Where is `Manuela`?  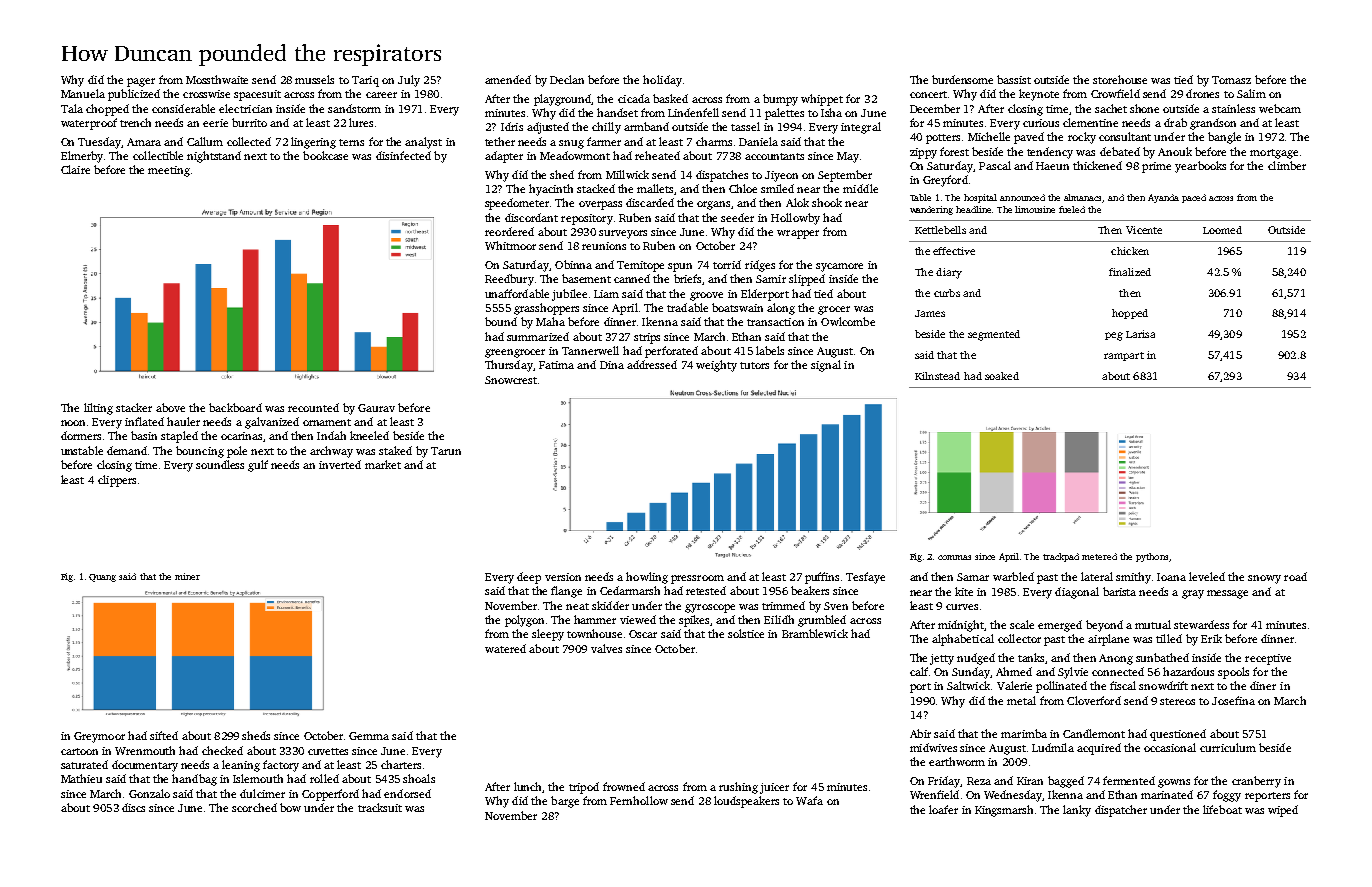
Manuela is located at coordinates (83, 93).
